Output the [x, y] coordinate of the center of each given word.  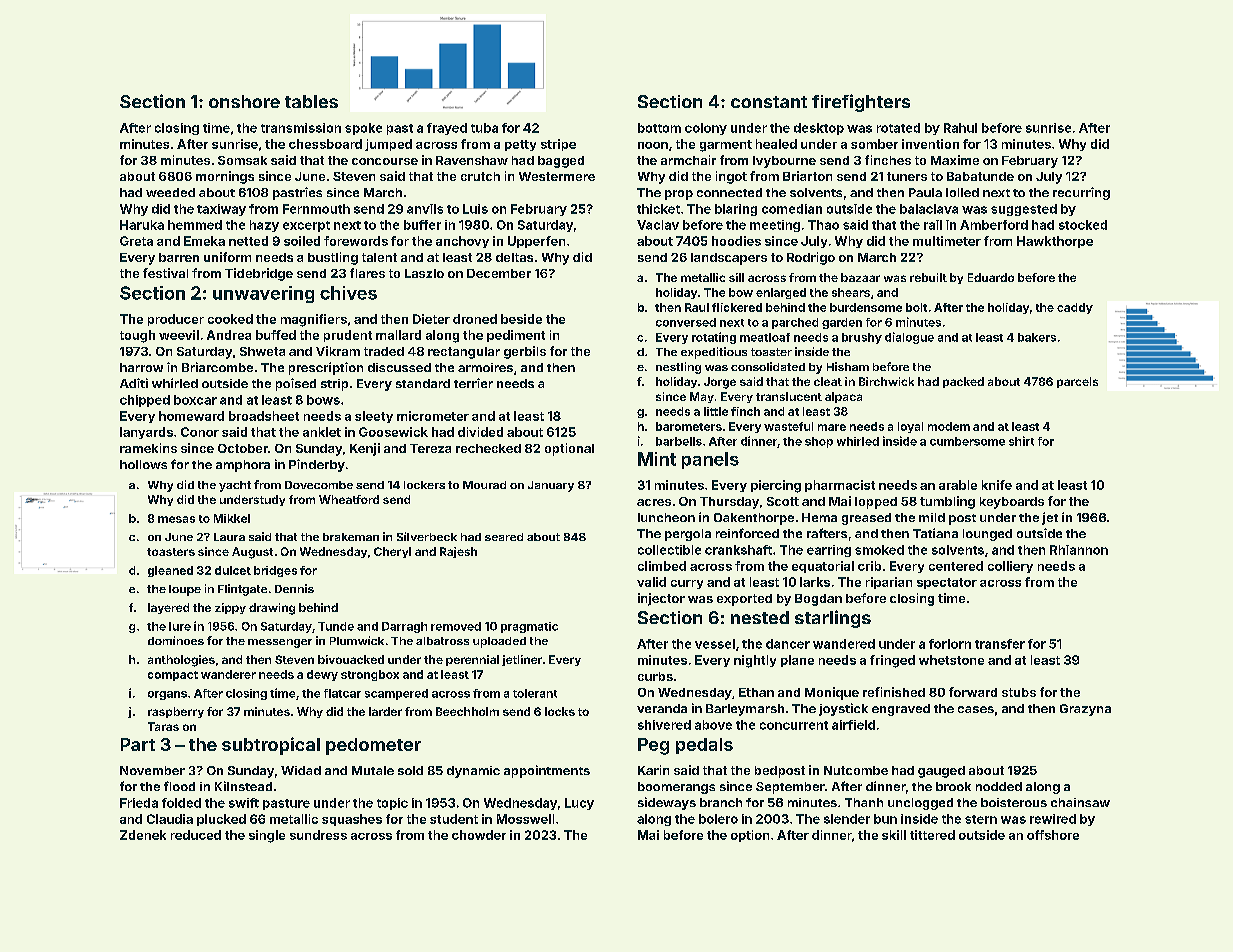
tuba [484, 128]
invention [930, 144]
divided [480, 432]
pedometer [373, 746]
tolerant [535, 693]
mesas [176, 519]
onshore [244, 101]
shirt [1021, 441]
